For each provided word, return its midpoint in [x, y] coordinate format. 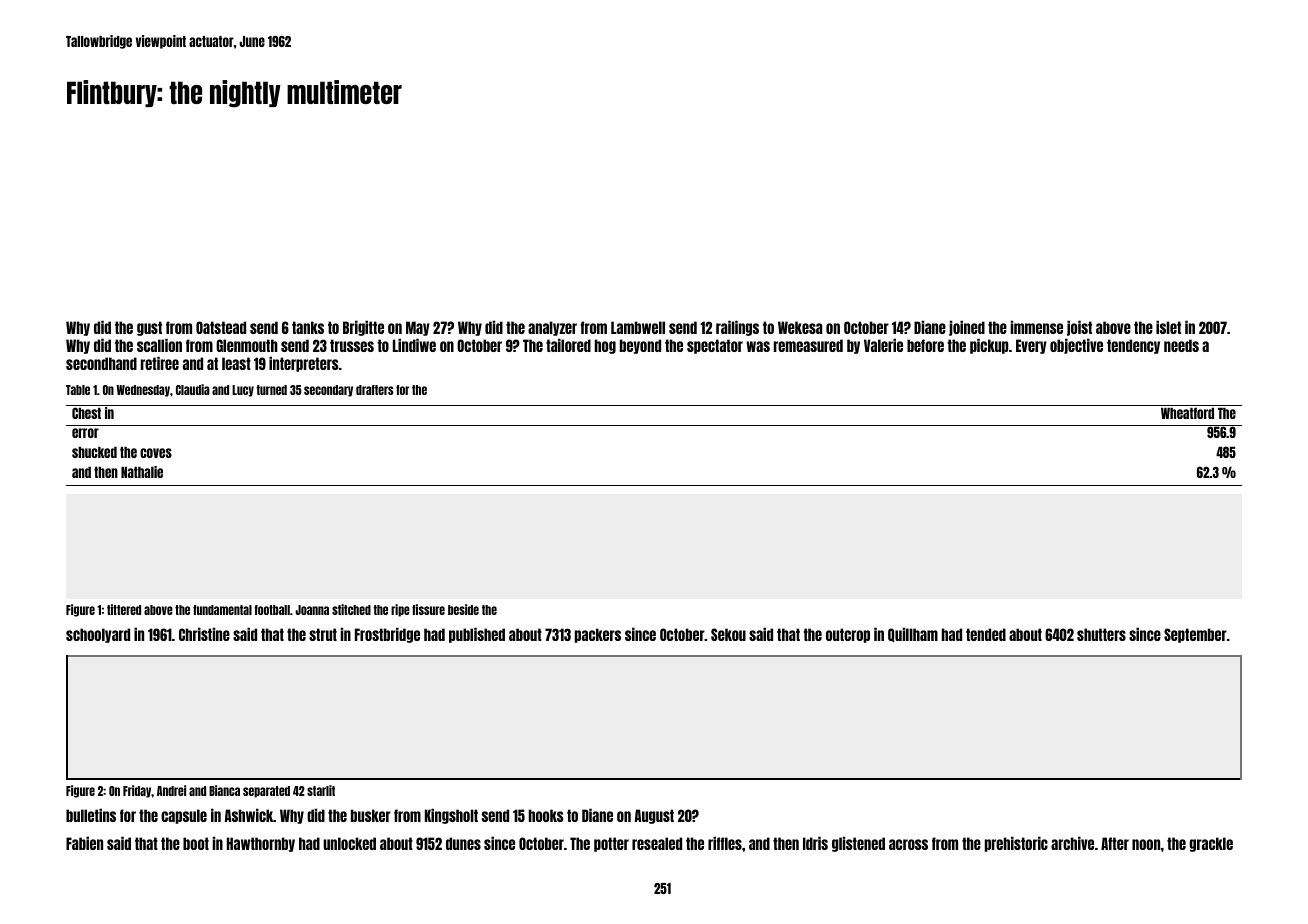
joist [1079, 328]
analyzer [552, 328]
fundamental [222, 610]
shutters [1101, 634]
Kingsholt [451, 816]
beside [463, 609]
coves [156, 453]
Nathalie [142, 472]
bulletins [91, 815]
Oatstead [221, 327]
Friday [137, 791]
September [1195, 635]
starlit [321, 790]
